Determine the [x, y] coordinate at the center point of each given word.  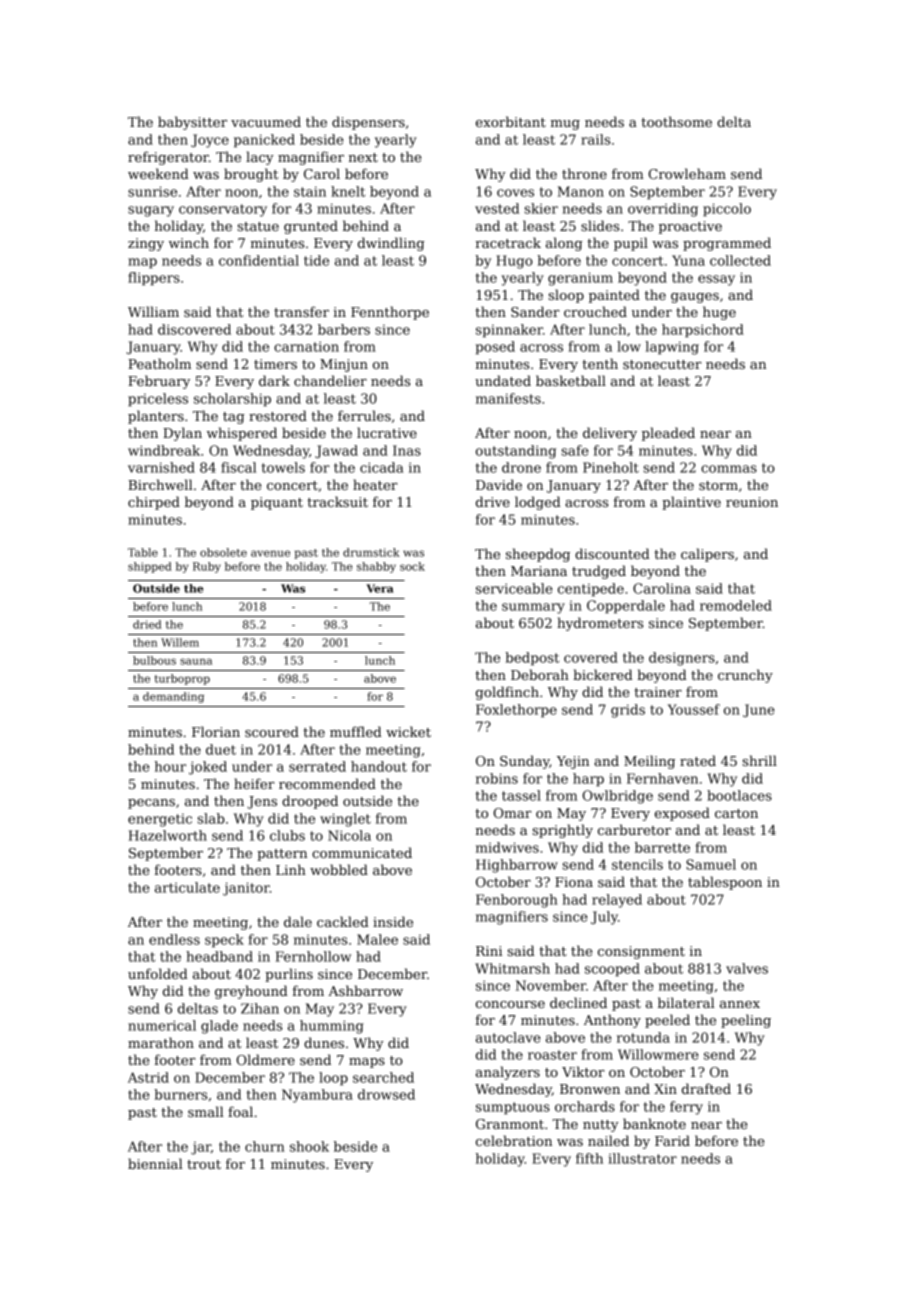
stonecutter [662, 364]
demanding [173, 697]
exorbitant [511, 121]
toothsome [676, 121]
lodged [538, 503]
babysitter [192, 123]
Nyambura [317, 1096]
